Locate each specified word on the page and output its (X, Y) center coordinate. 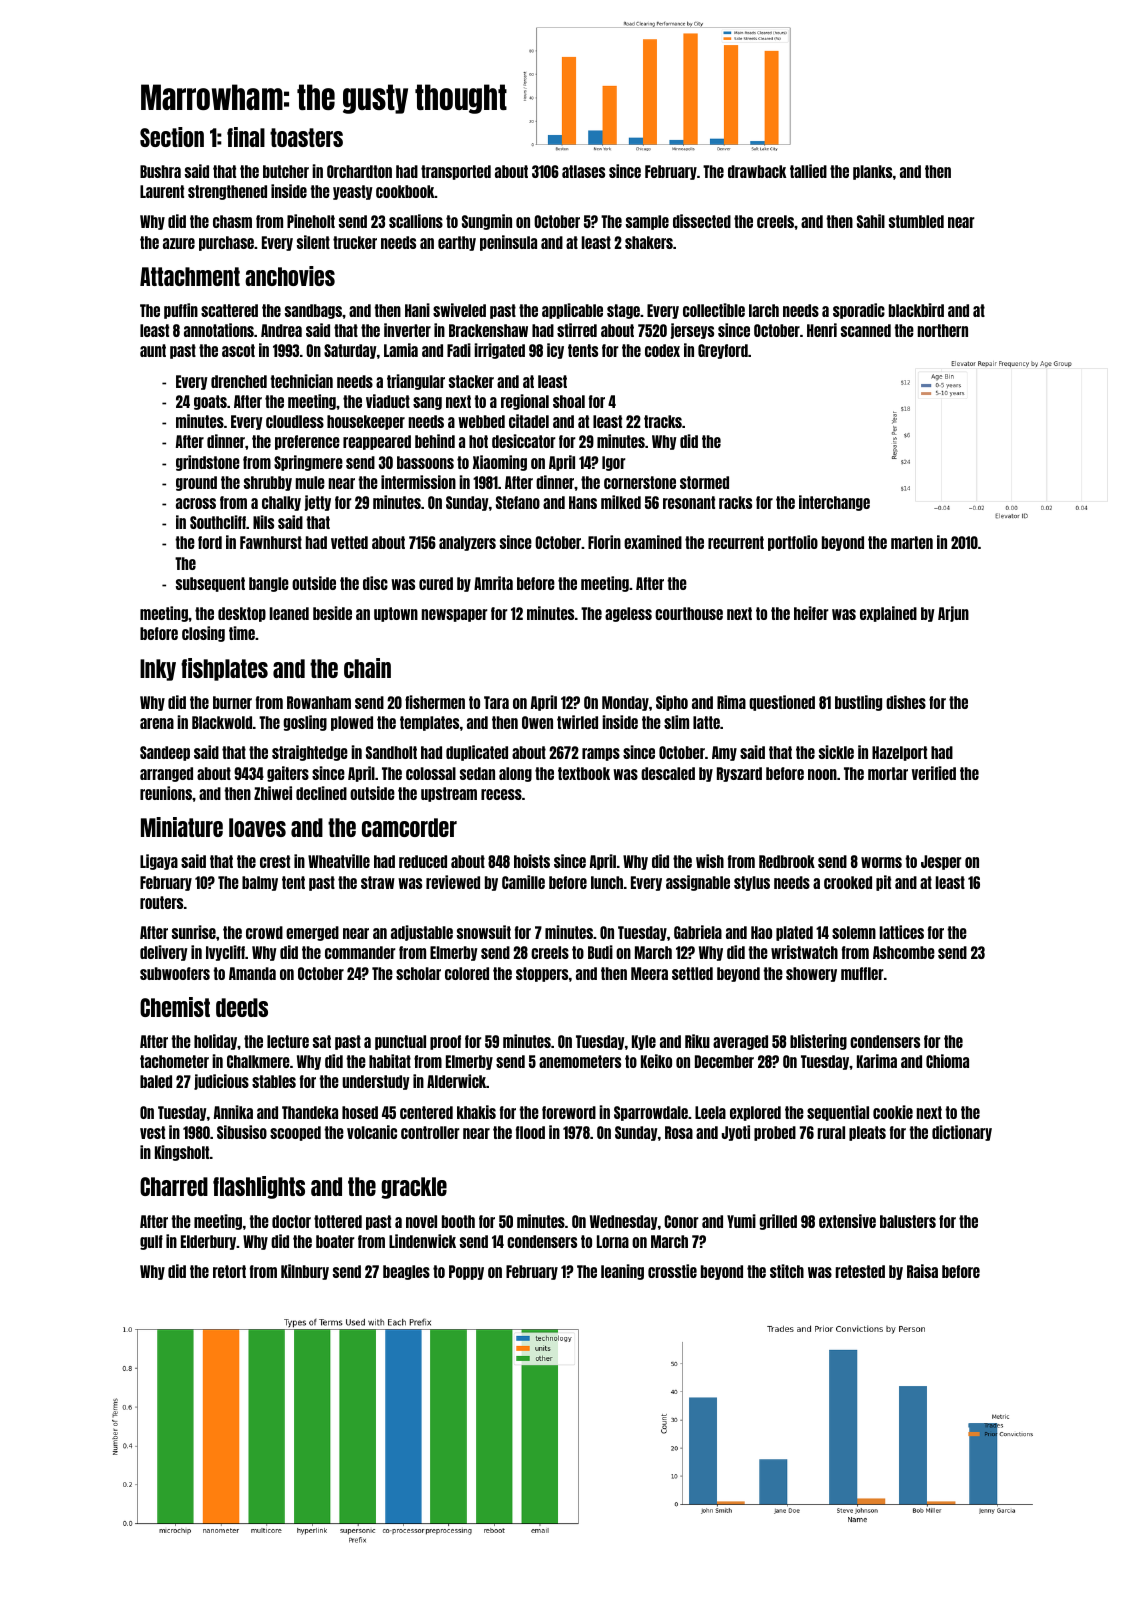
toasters (306, 137)
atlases (583, 171)
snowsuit (484, 932)
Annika (233, 1112)
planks (872, 172)
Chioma (947, 1061)
